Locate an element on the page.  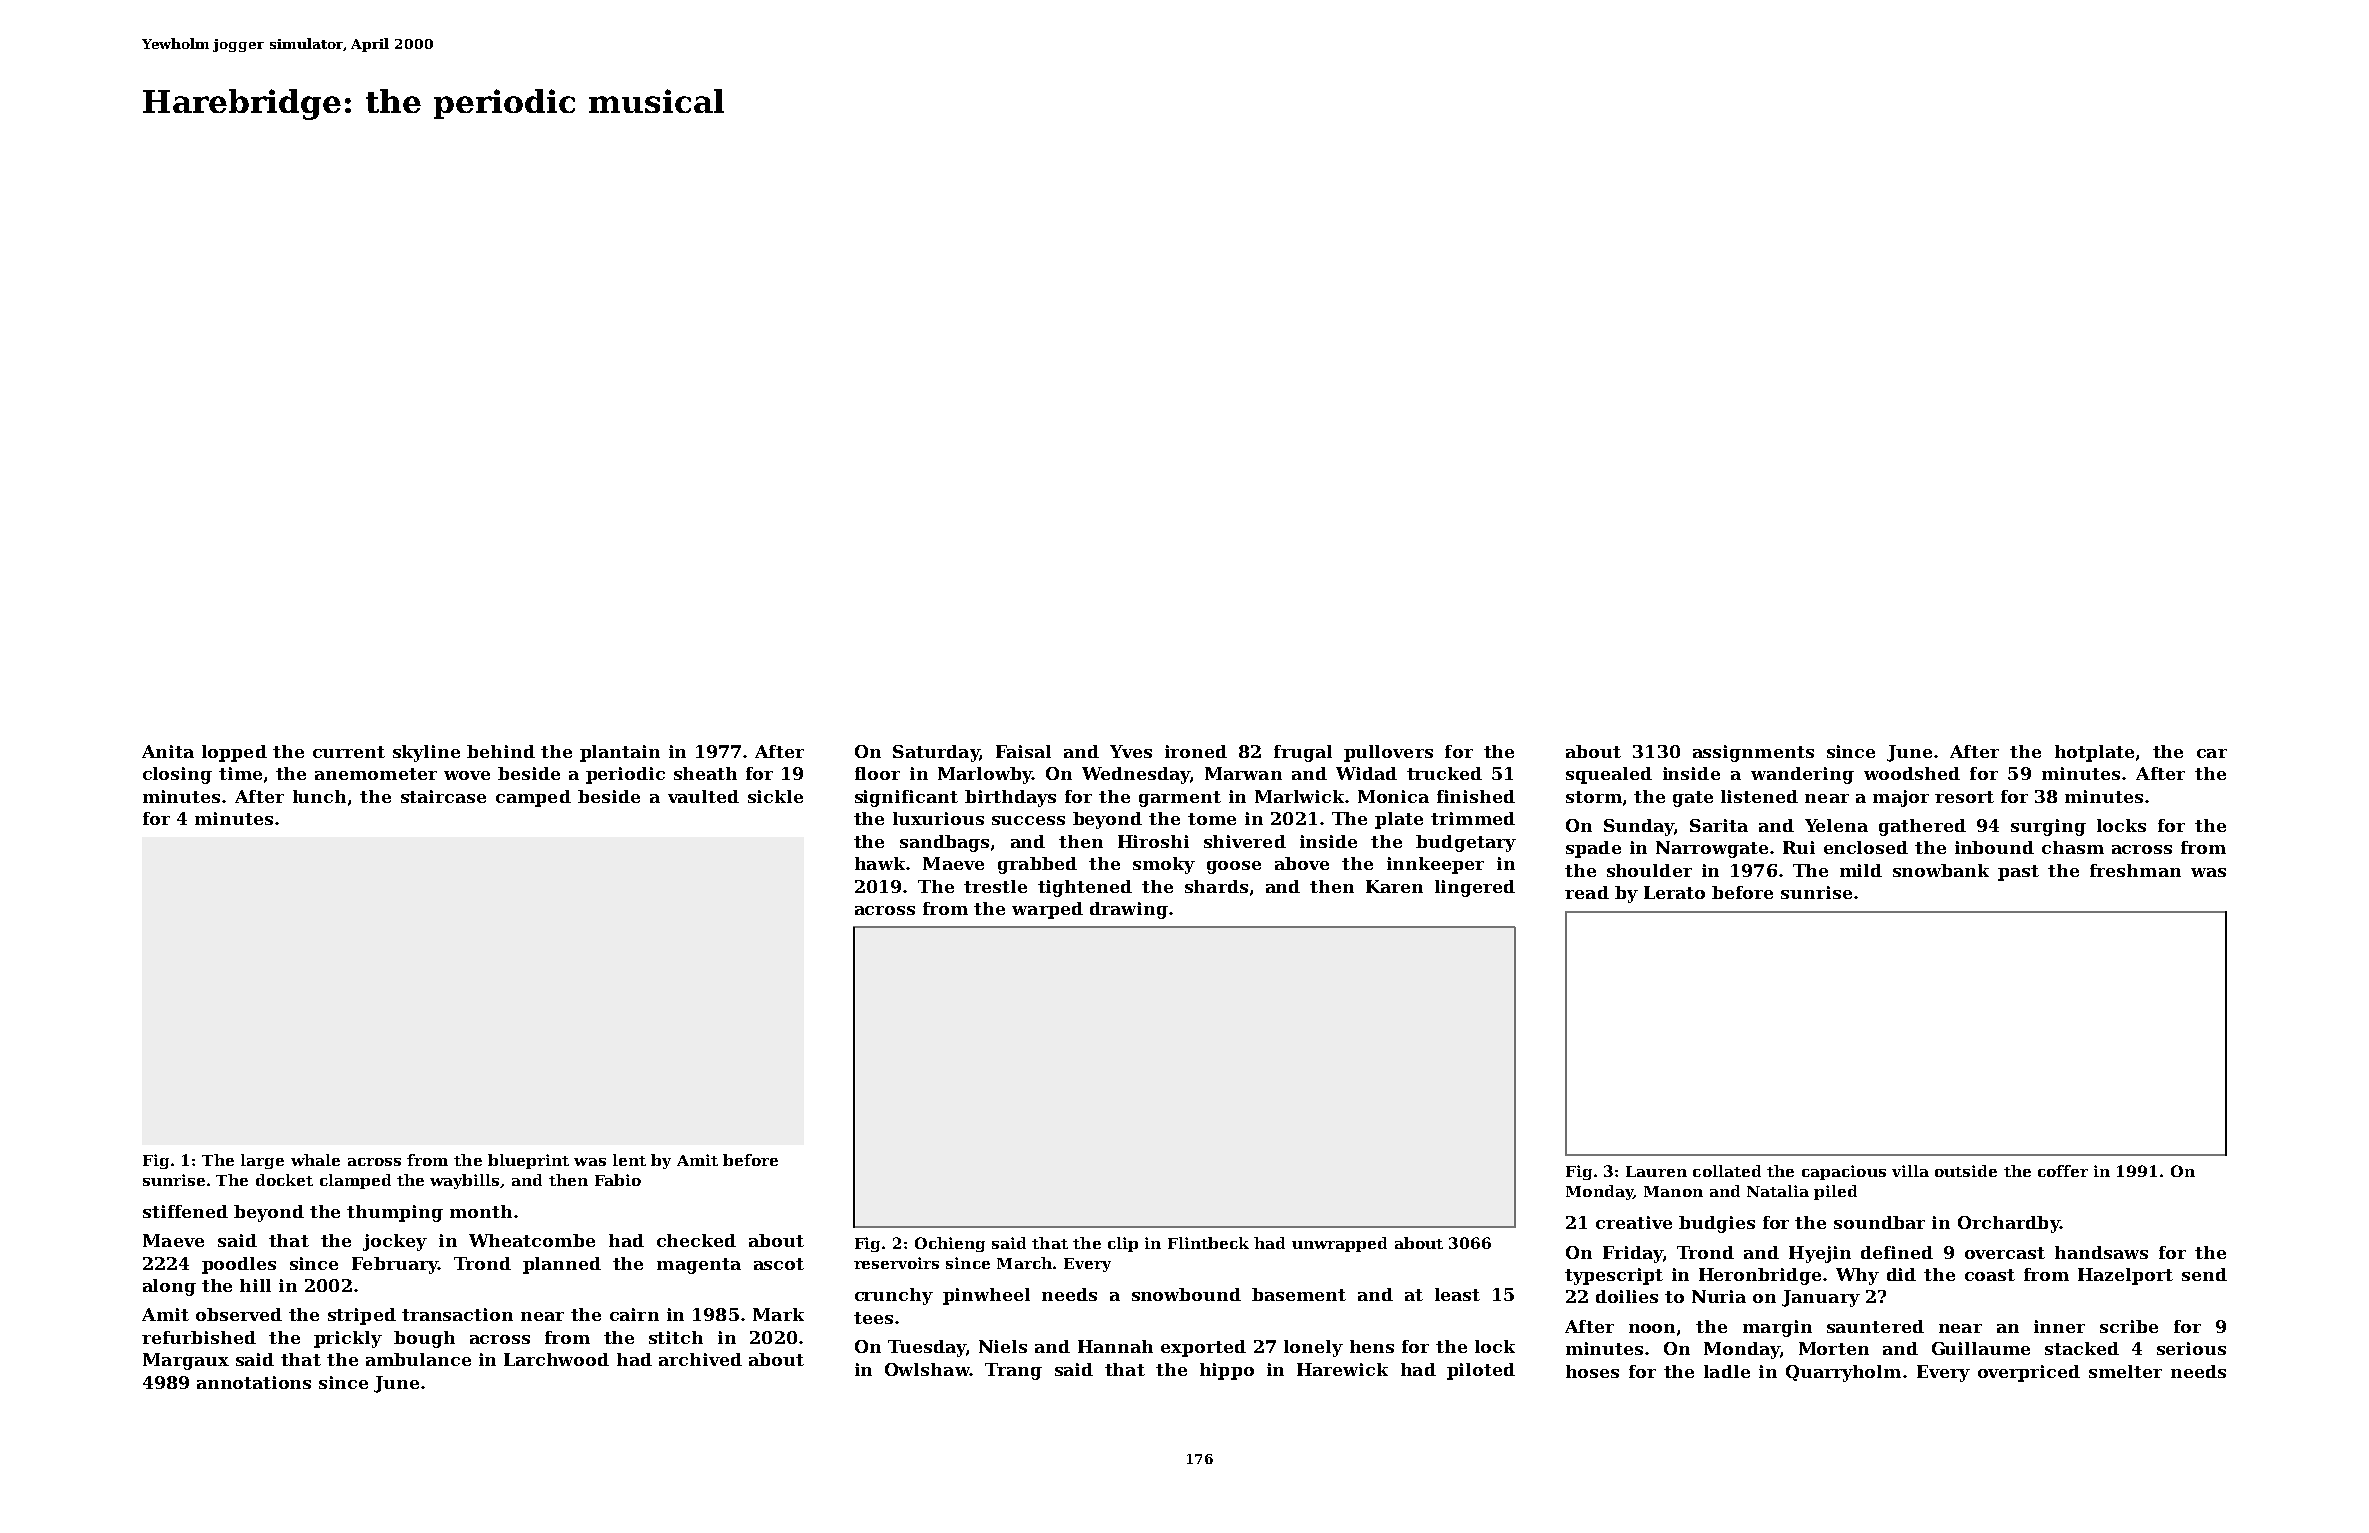
drawing is located at coordinates (1129, 910).
